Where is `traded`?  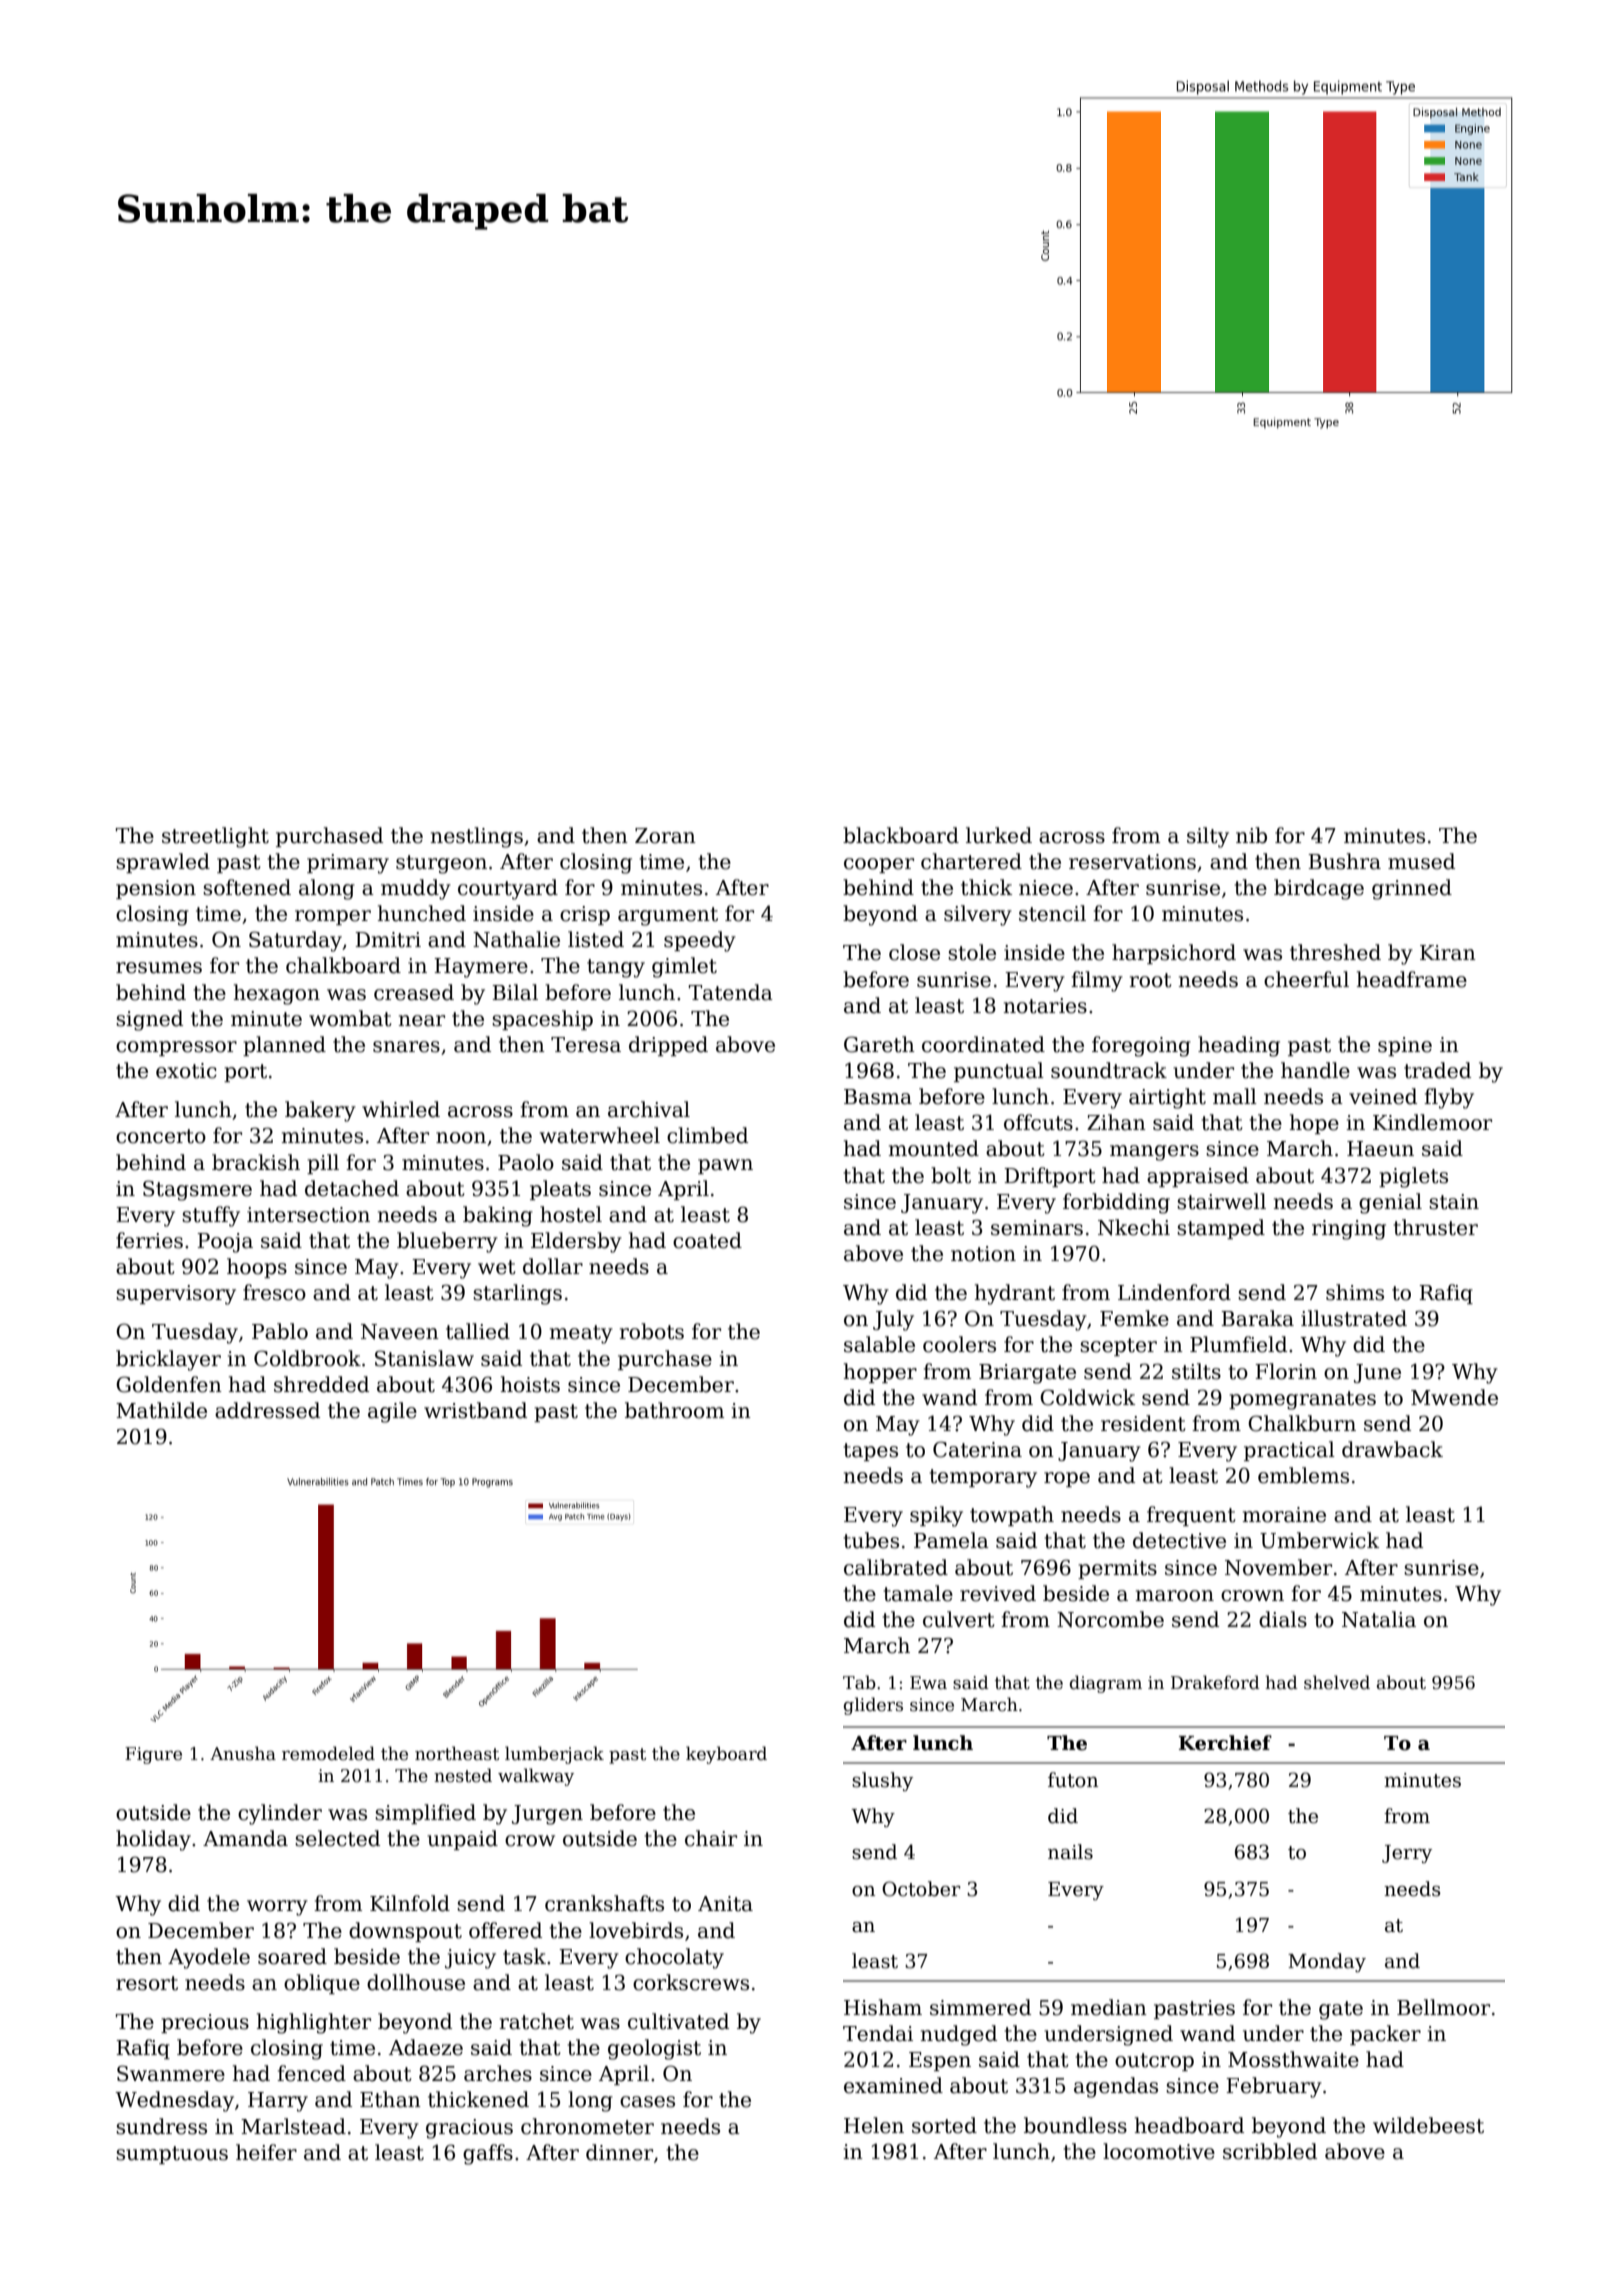 traded is located at coordinates (1437, 1070).
